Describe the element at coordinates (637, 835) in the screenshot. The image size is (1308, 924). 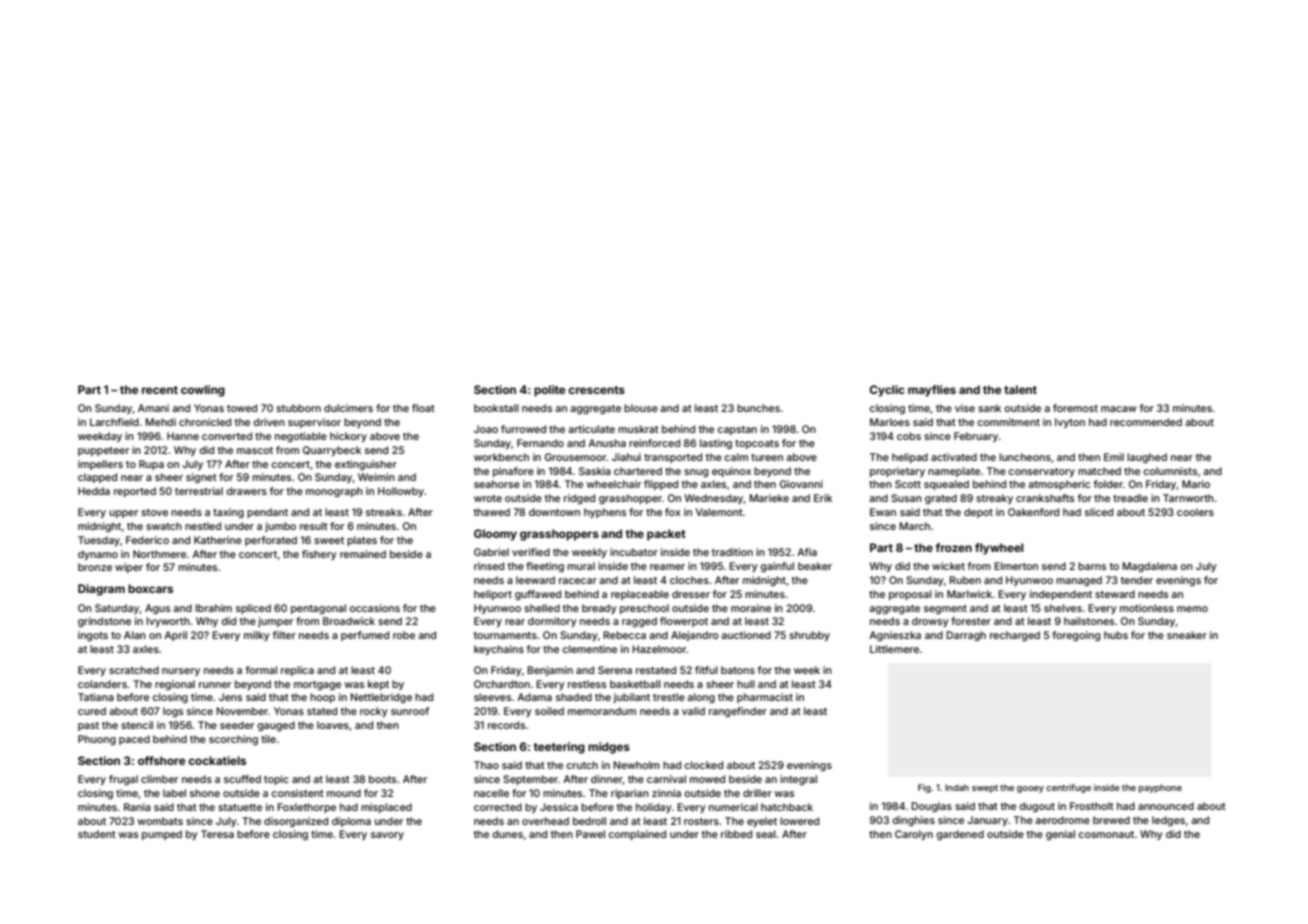
I see `complained` at that location.
